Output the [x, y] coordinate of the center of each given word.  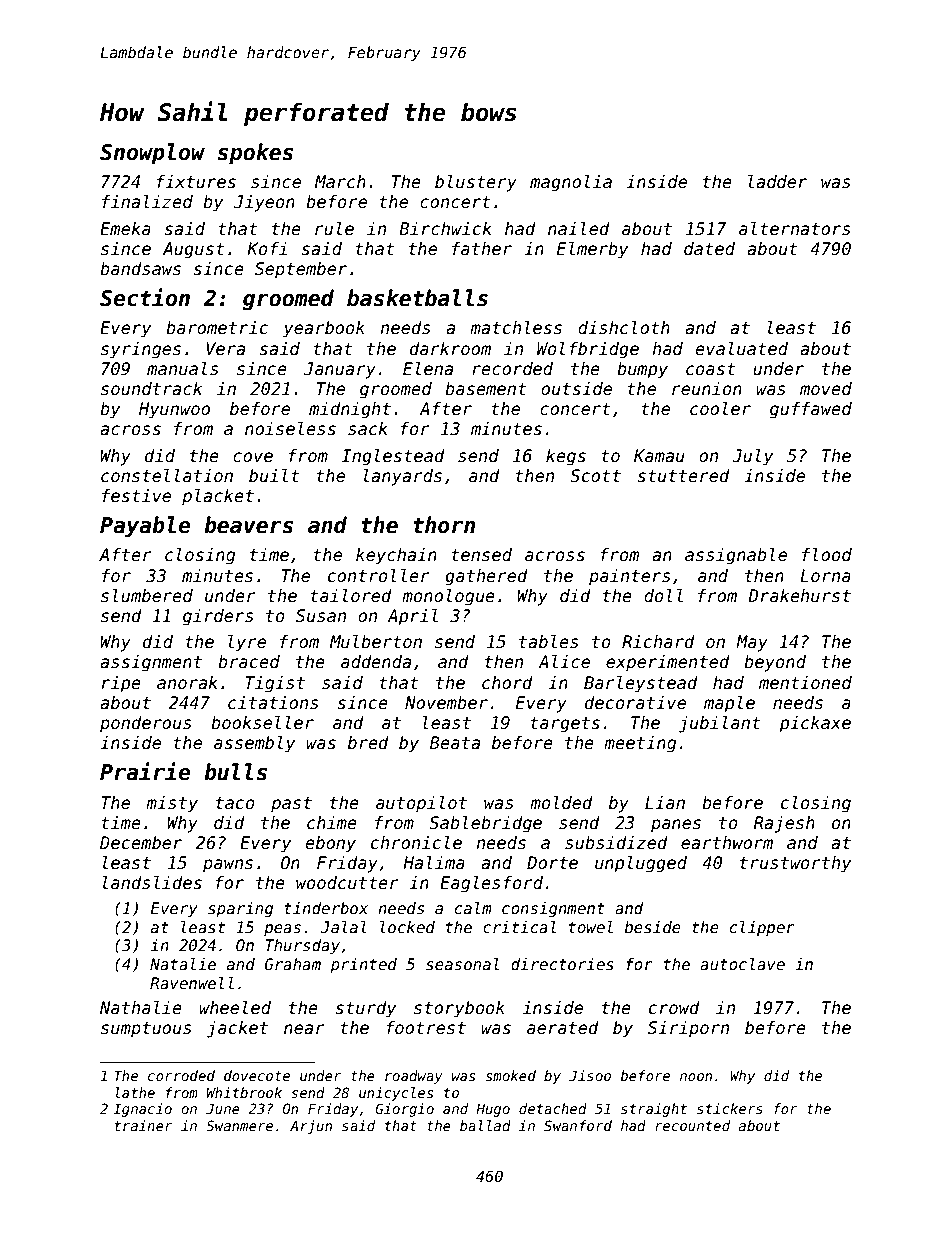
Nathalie [141, 1008]
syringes [141, 350]
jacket [237, 1029]
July [752, 457]
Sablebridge [485, 824]
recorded [512, 369]
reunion [707, 389]
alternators [795, 229]
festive [136, 496]
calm [473, 908]
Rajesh [784, 824]
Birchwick [445, 229]
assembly [254, 744]
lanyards [402, 477]
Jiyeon [264, 203]
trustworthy [795, 864]
